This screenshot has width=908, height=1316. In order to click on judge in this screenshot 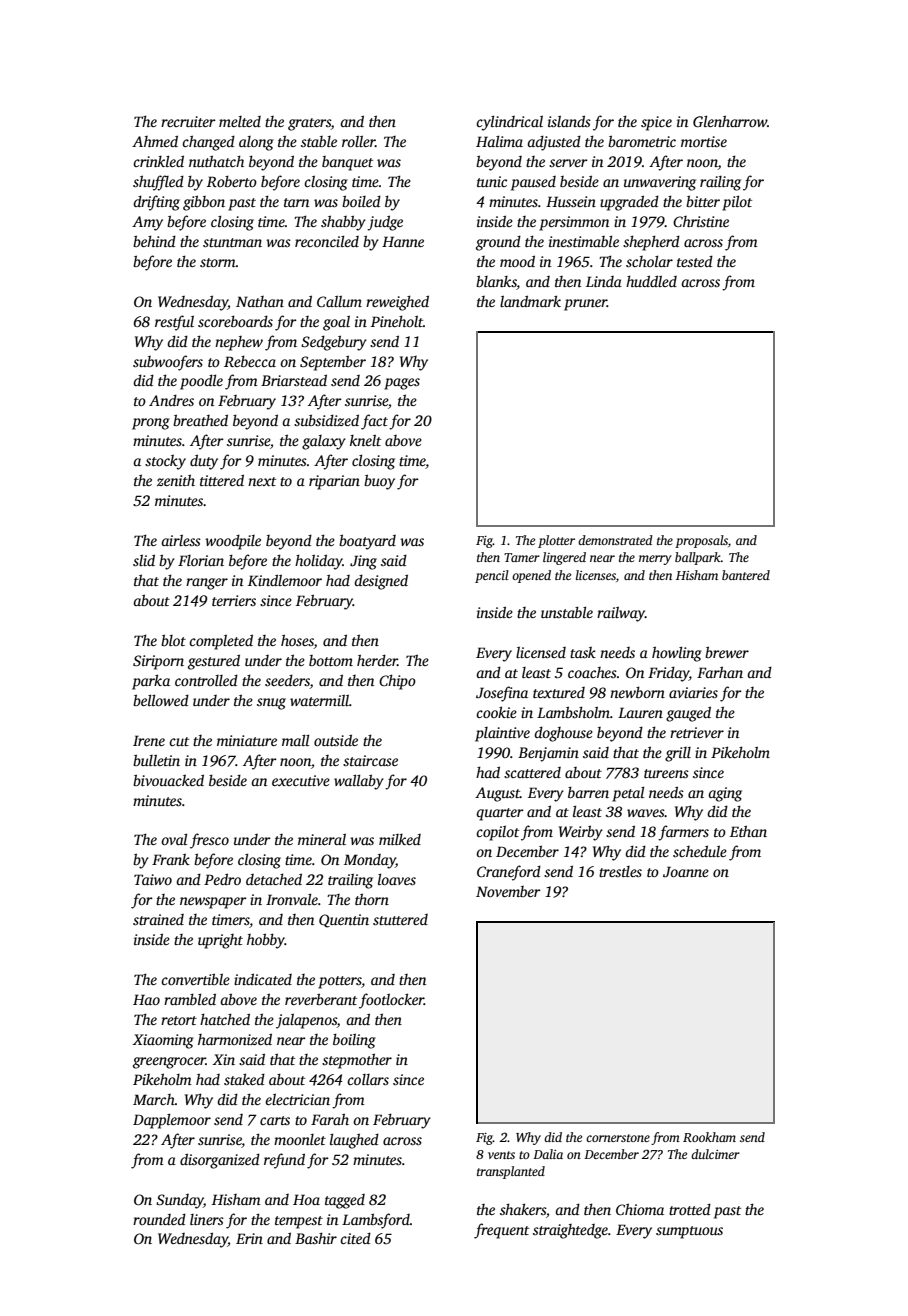, I will do `click(385, 223)`.
